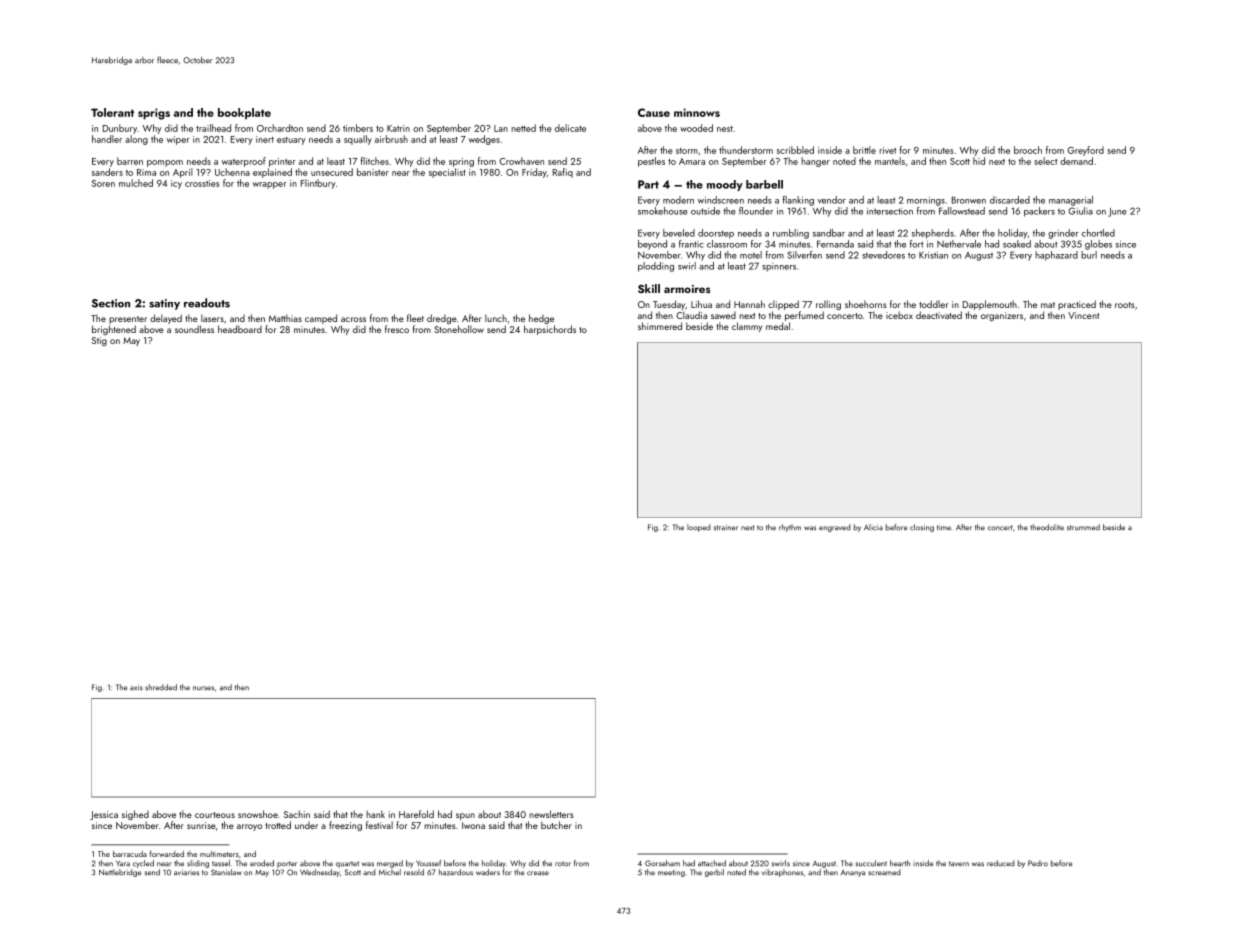 The width and height of the screenshot is (1233, 952). What do you see at coordinates (926, 201) in the screenshot?
I see `mornings` at bounding box center [926, 201].
